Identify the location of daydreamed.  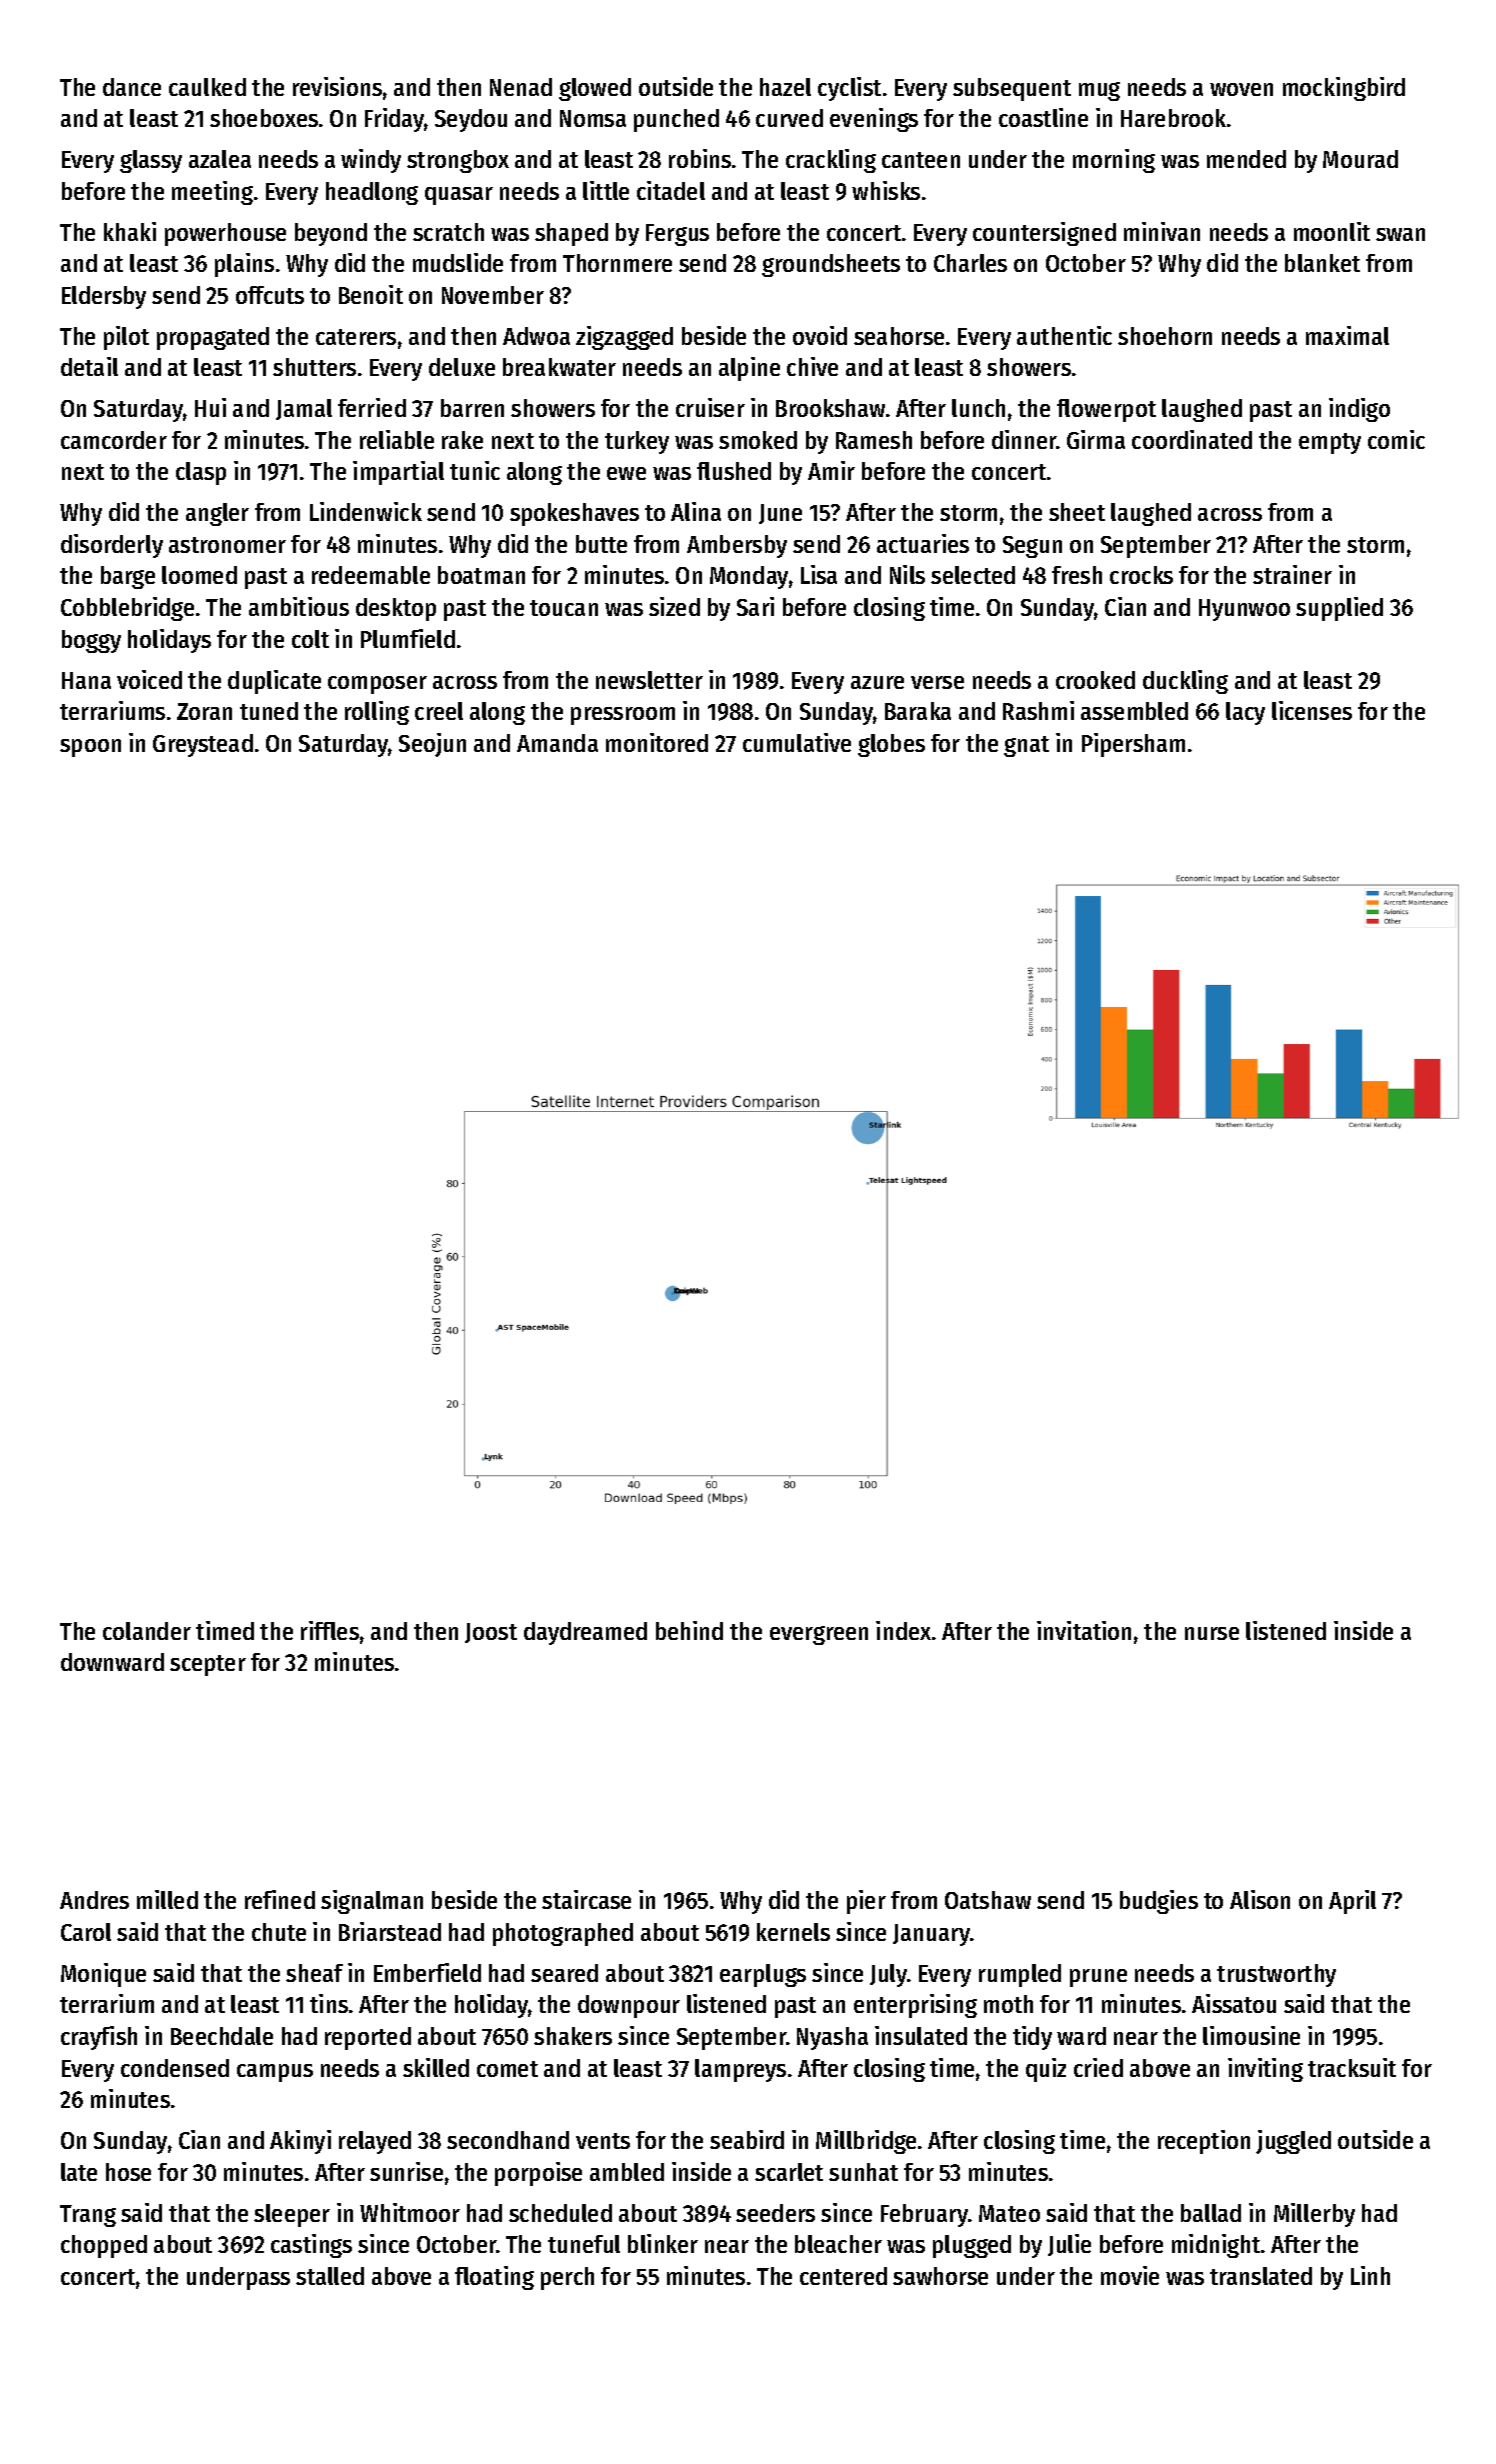
(585, 1633).
